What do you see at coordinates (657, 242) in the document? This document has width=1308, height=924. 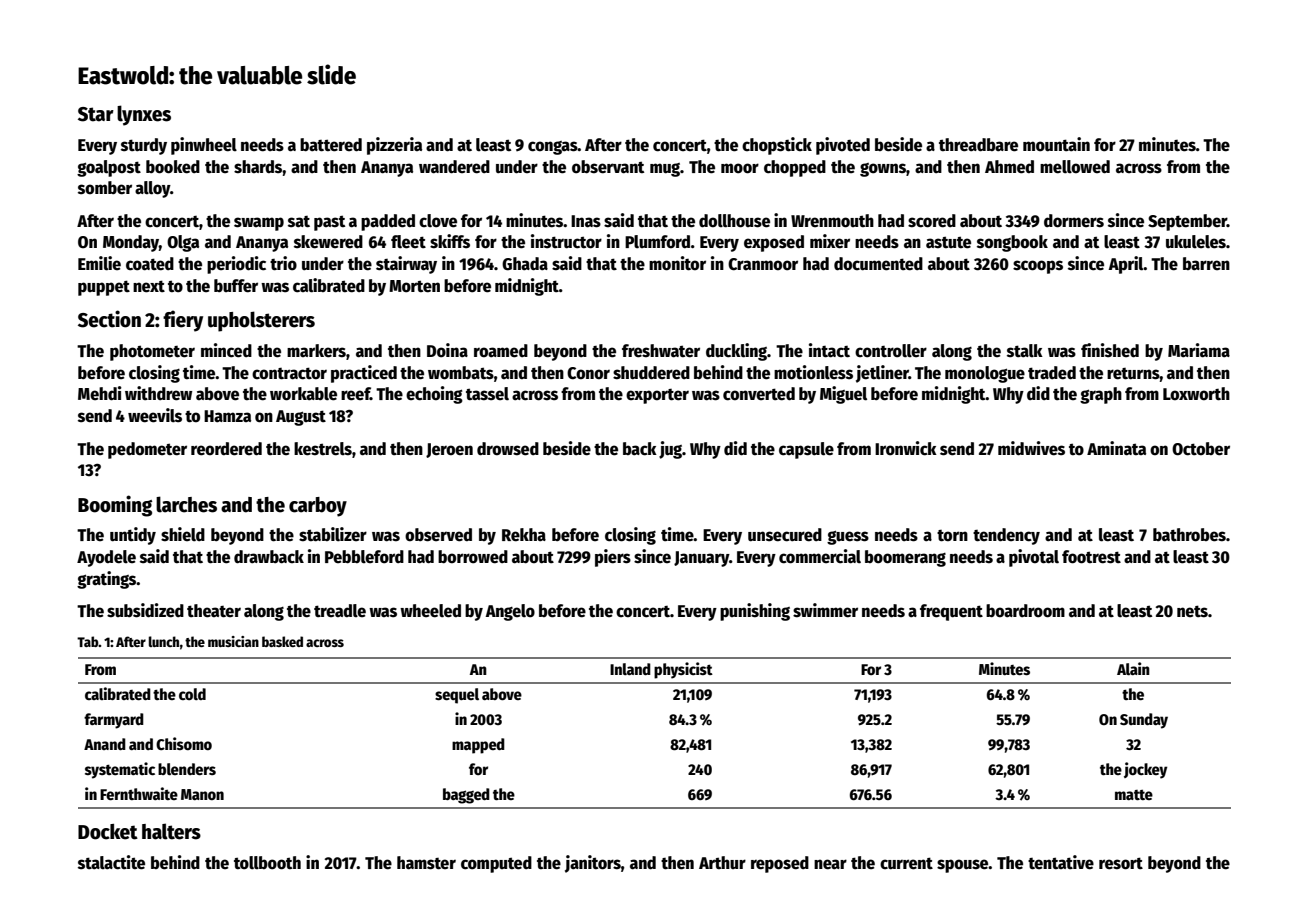 I see `Plumford` at bounding box center [657, 242].
